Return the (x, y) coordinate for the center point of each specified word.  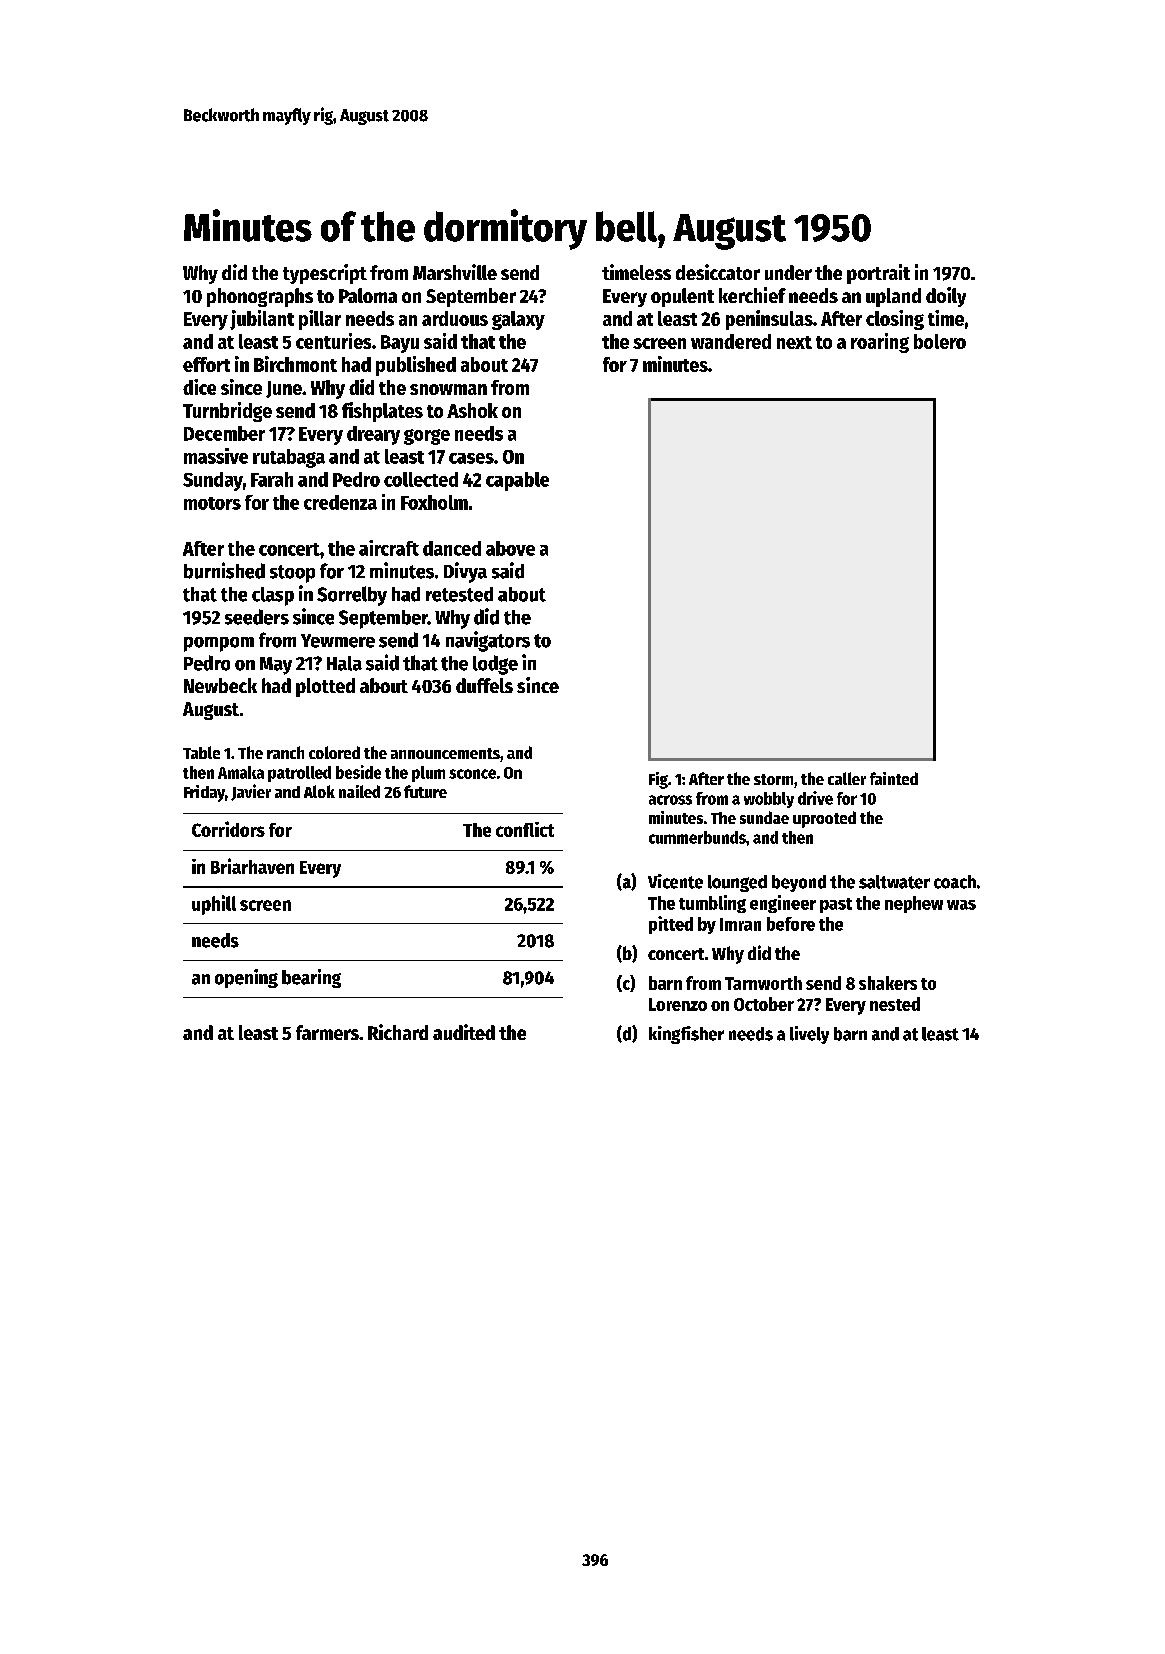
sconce (472, 774)
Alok (319, 791)
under (788, 272)
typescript (325, 274)
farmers (327, 1032)
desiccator (718, 272)
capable (517, 481)
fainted (894, 778)
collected (421, 479)
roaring (880, 343)
